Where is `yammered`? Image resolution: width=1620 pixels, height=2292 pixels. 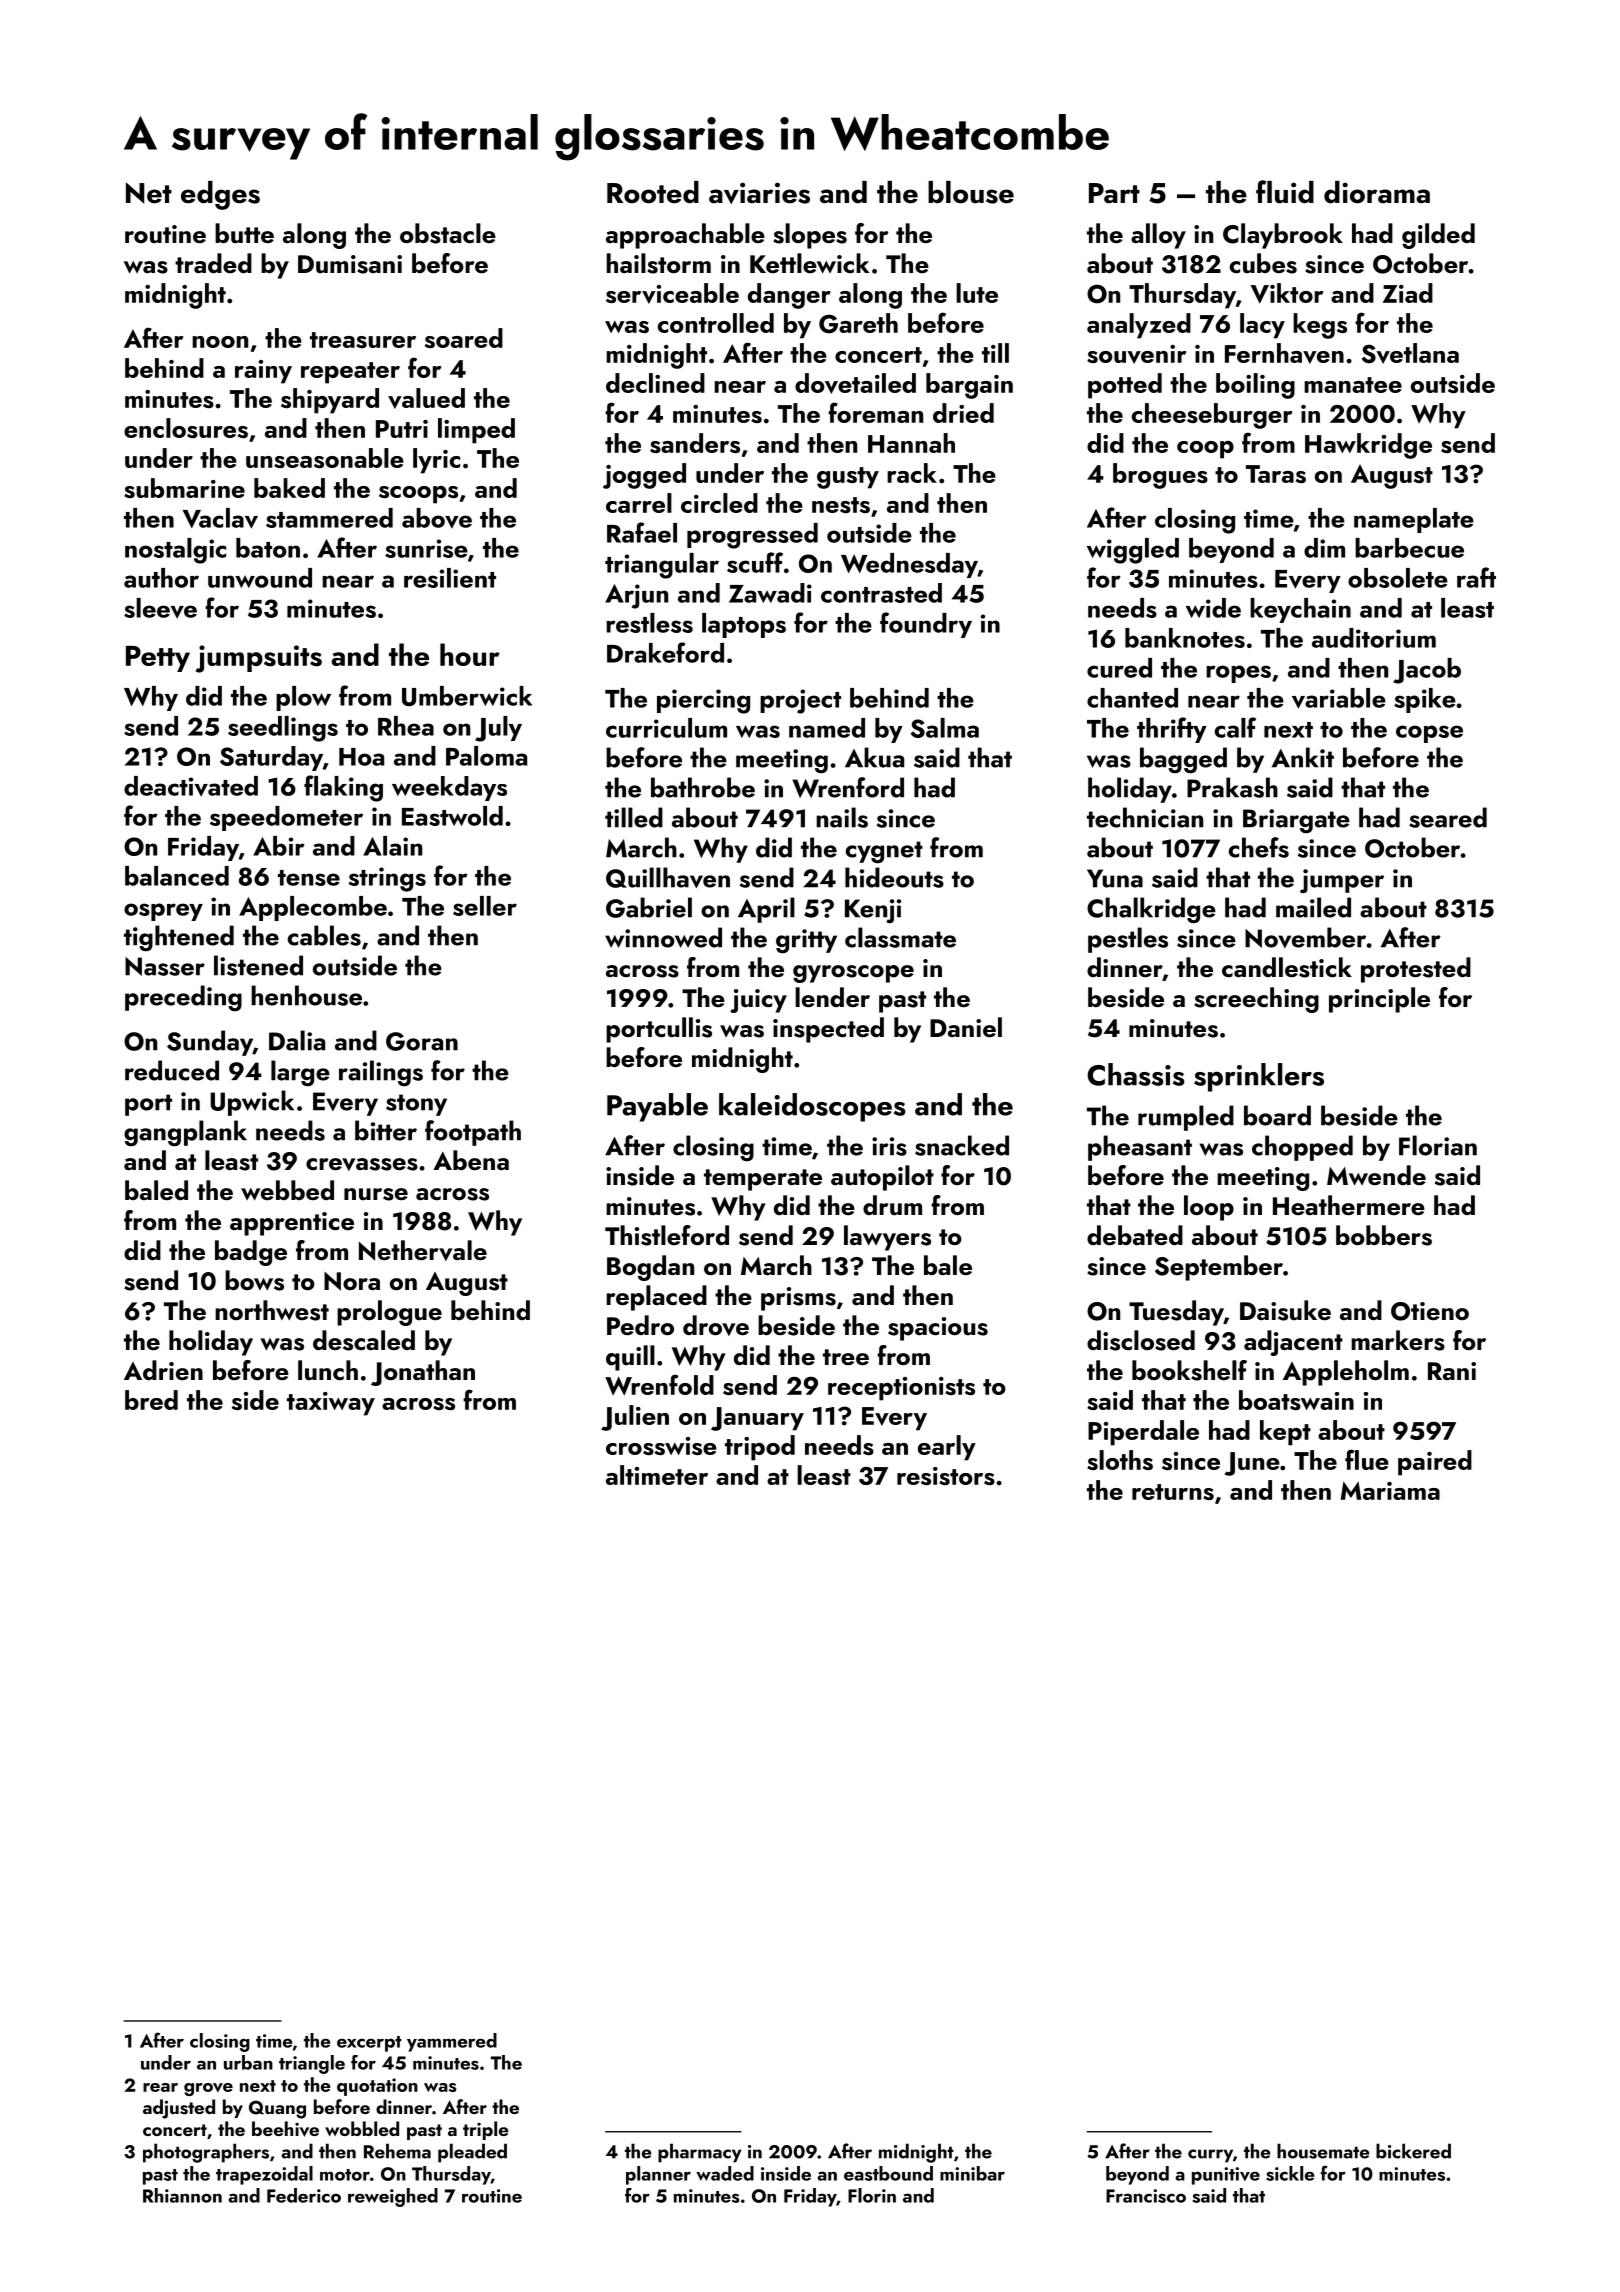 yammered is located at coordinates (452, 2042).
